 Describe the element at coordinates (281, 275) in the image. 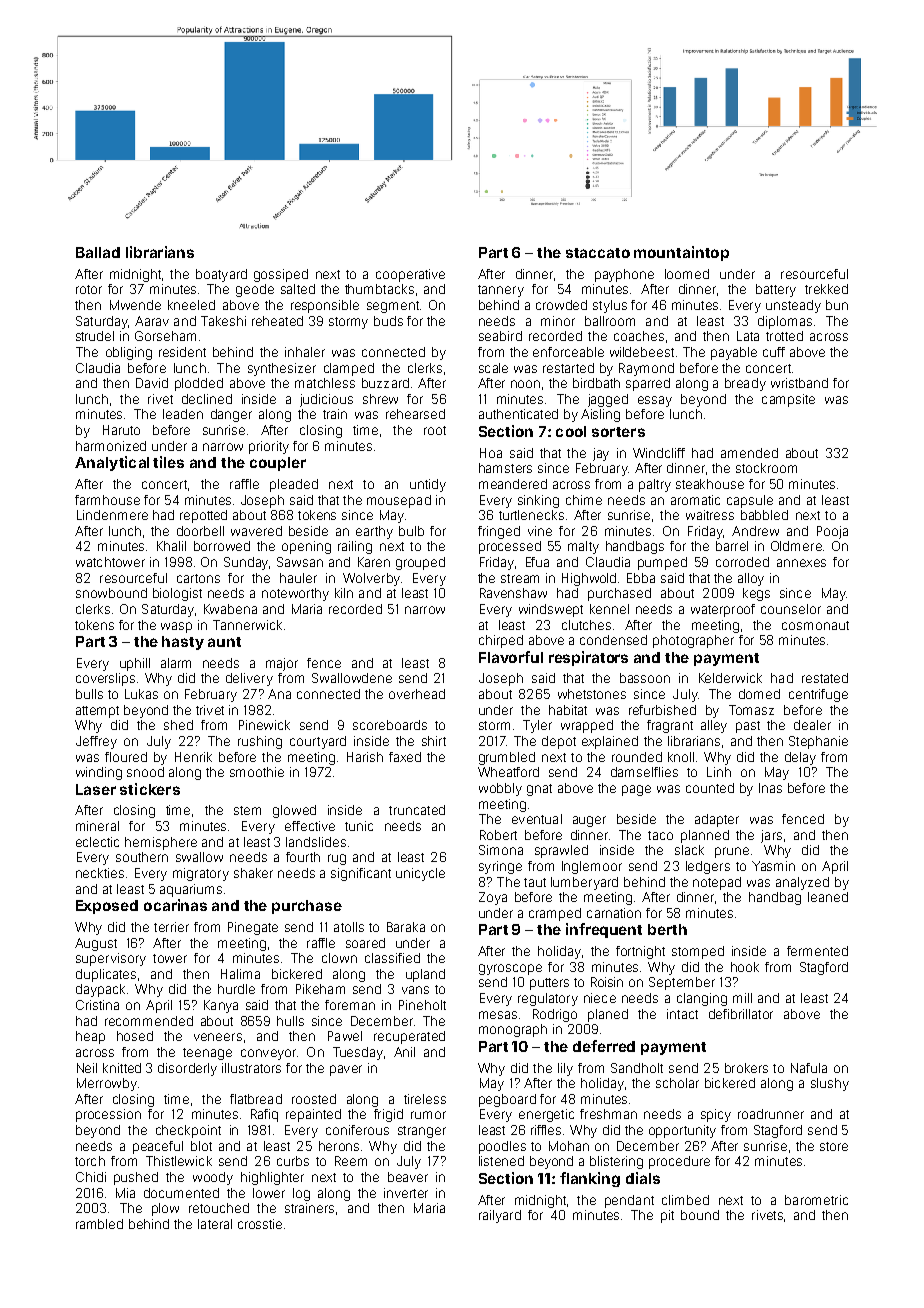

I see `gossiped` at that location.
